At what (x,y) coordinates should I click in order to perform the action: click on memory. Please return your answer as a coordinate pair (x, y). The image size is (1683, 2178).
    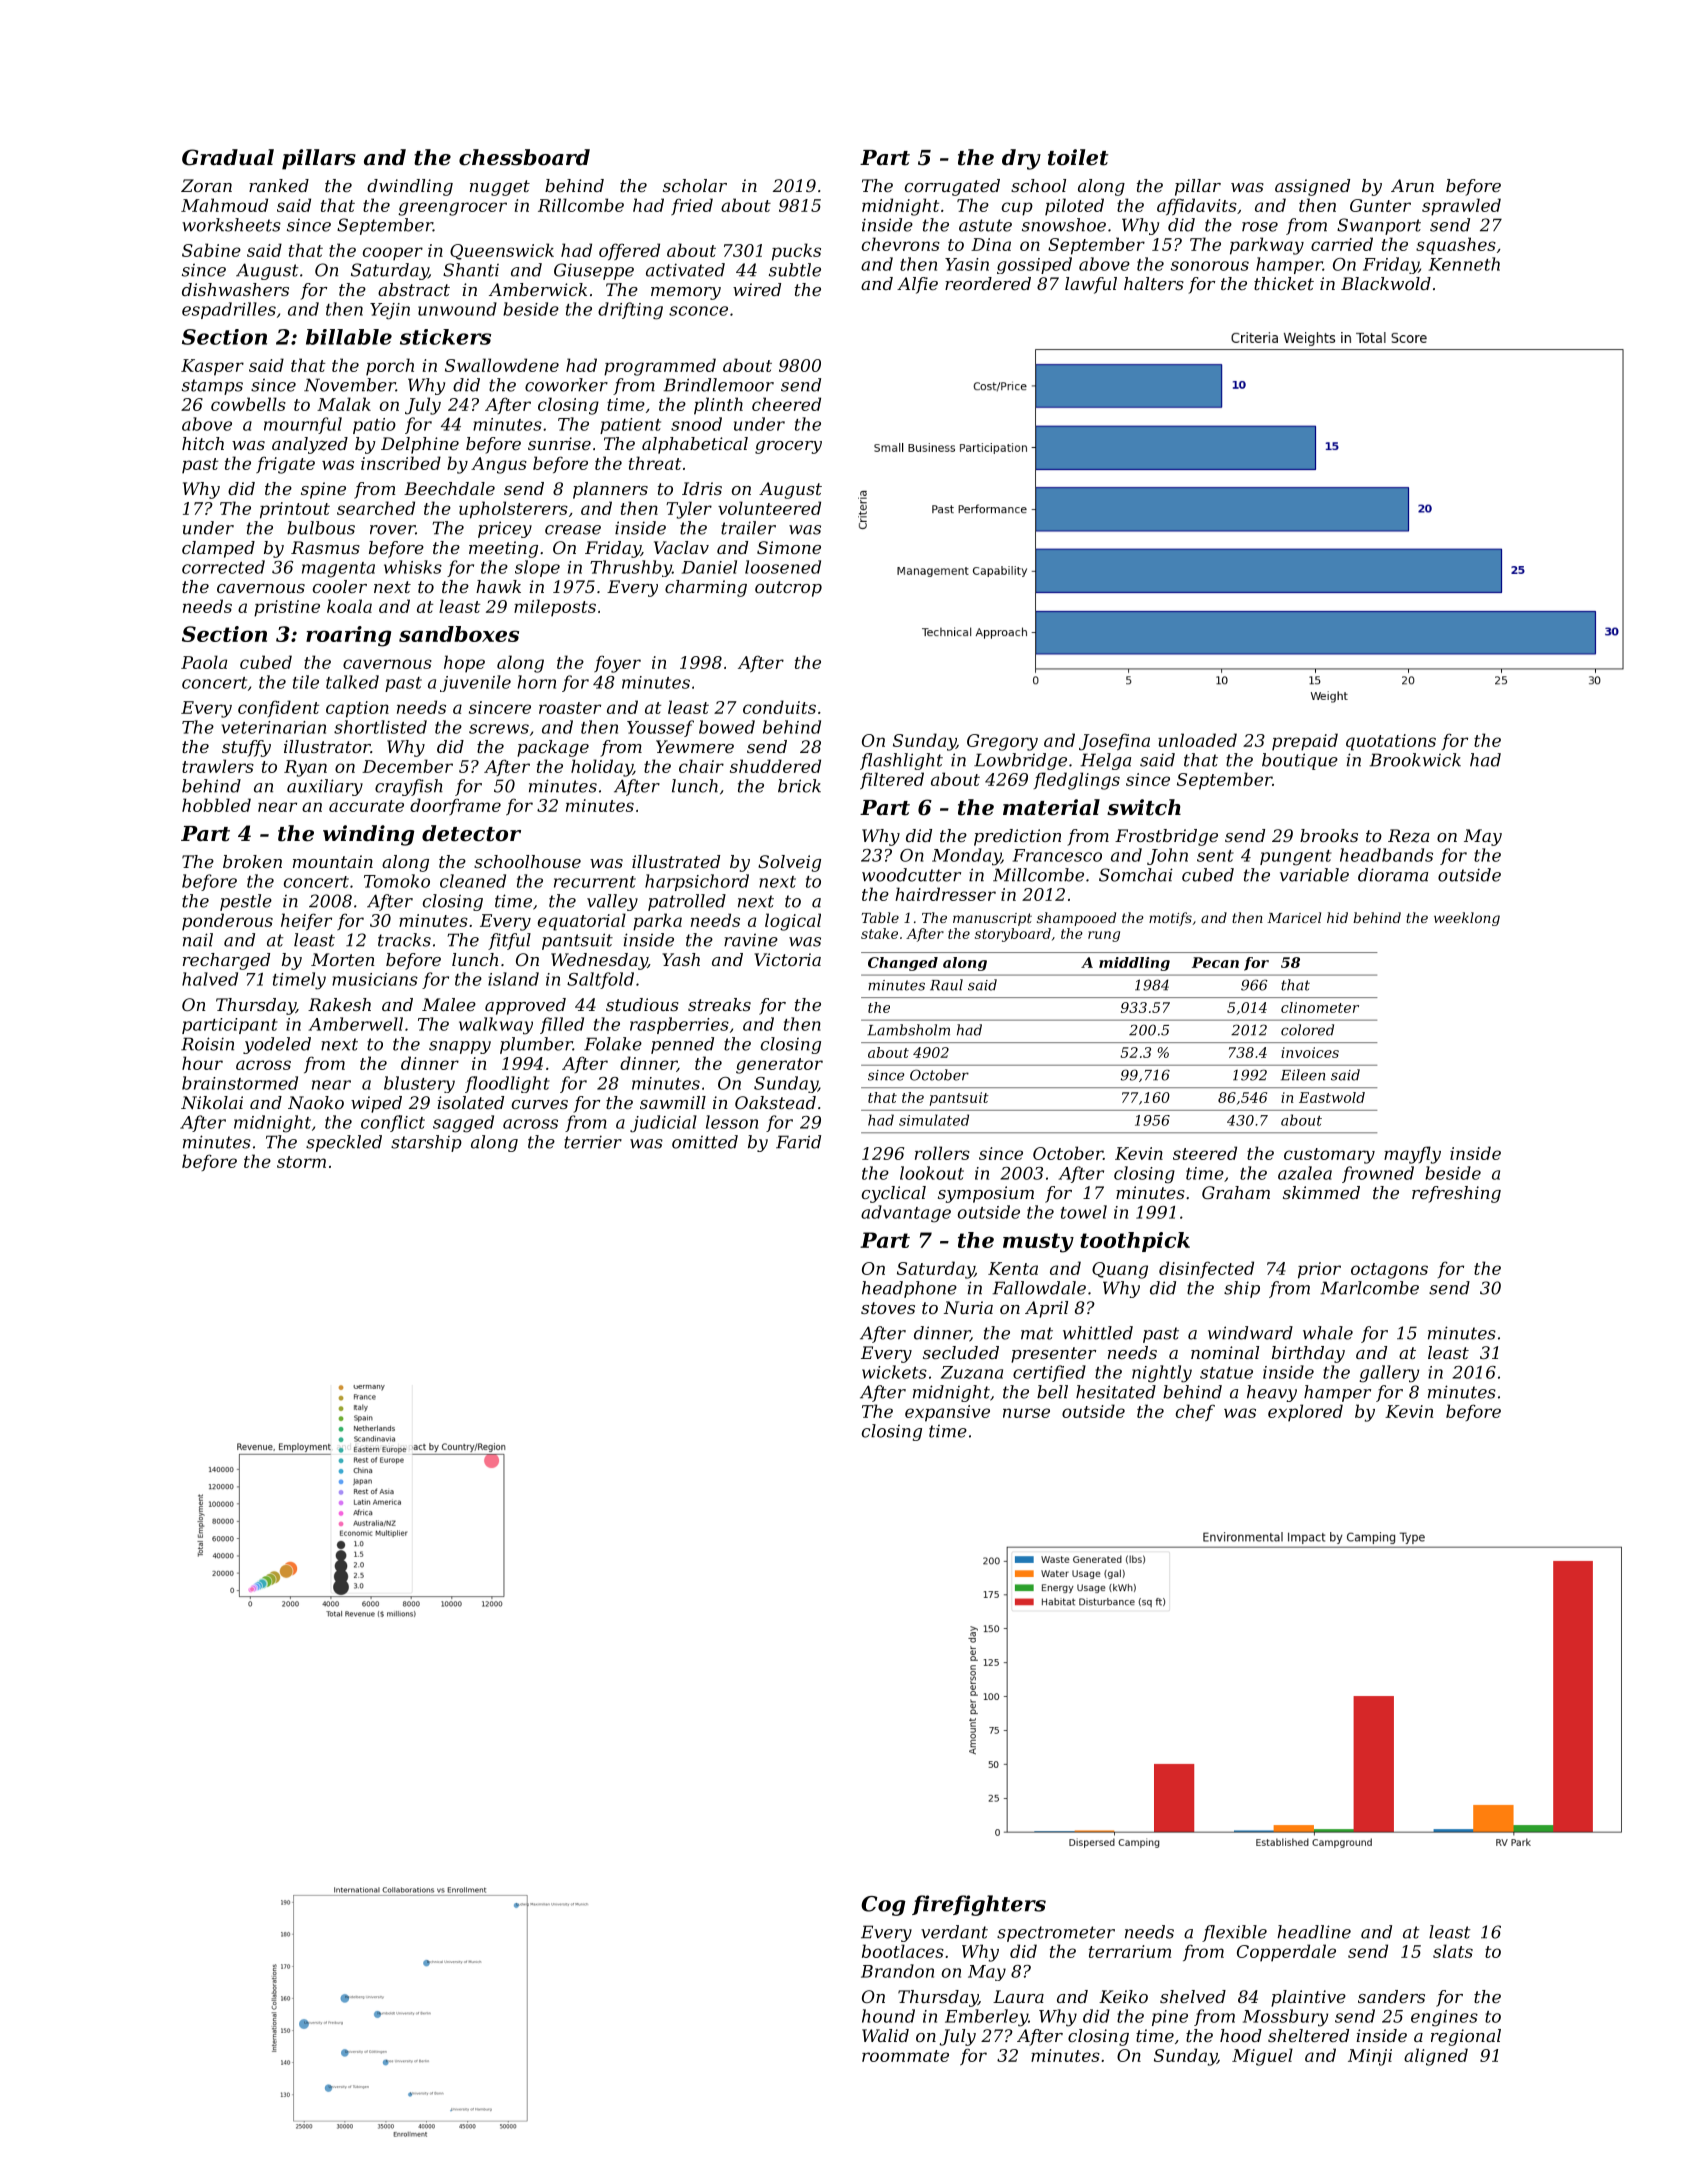
    Looking at the image, I should click on (686, 293).
